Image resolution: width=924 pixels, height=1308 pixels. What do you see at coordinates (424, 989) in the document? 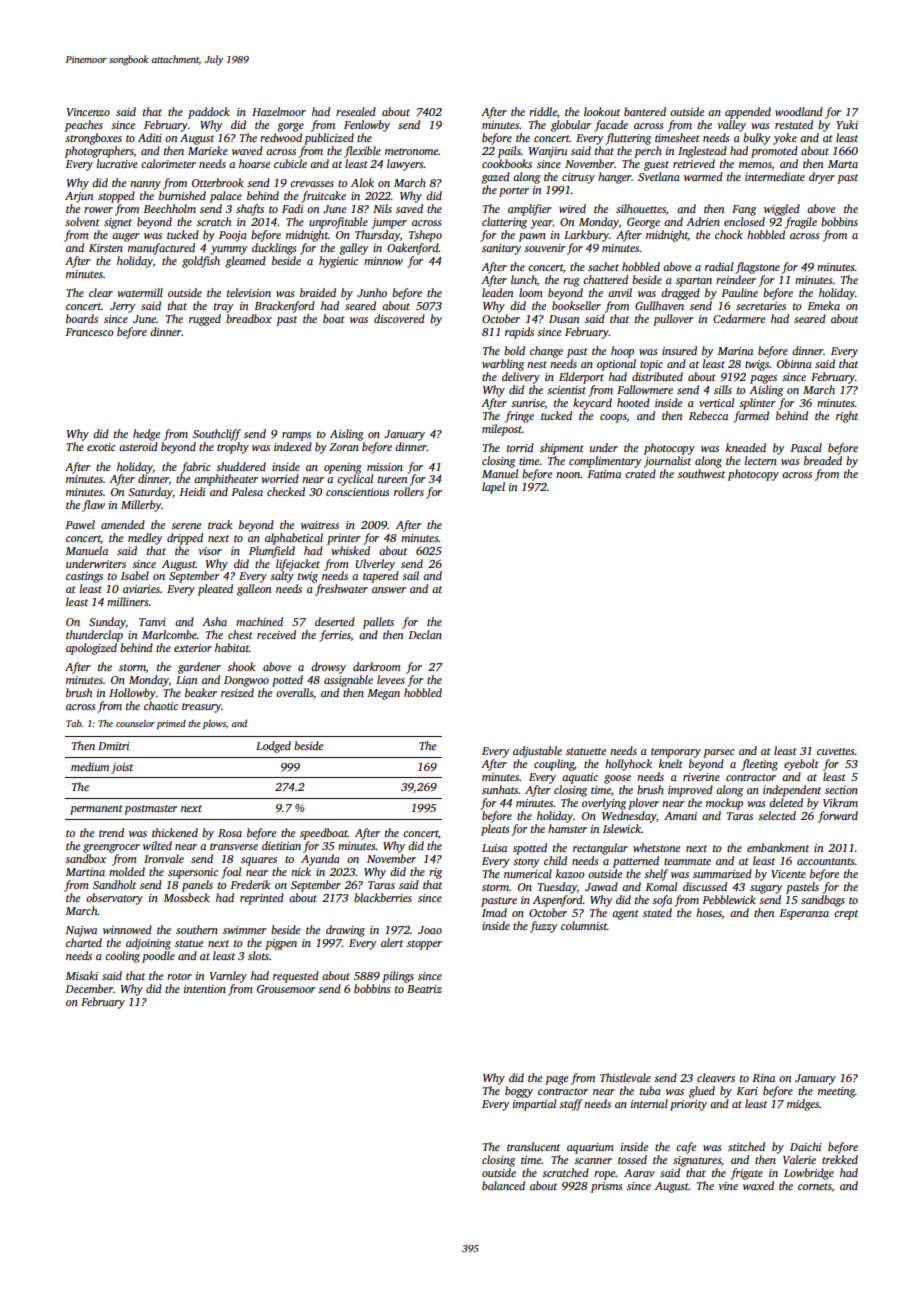
I see `Beatriz` at bounding box center [424, 989].
